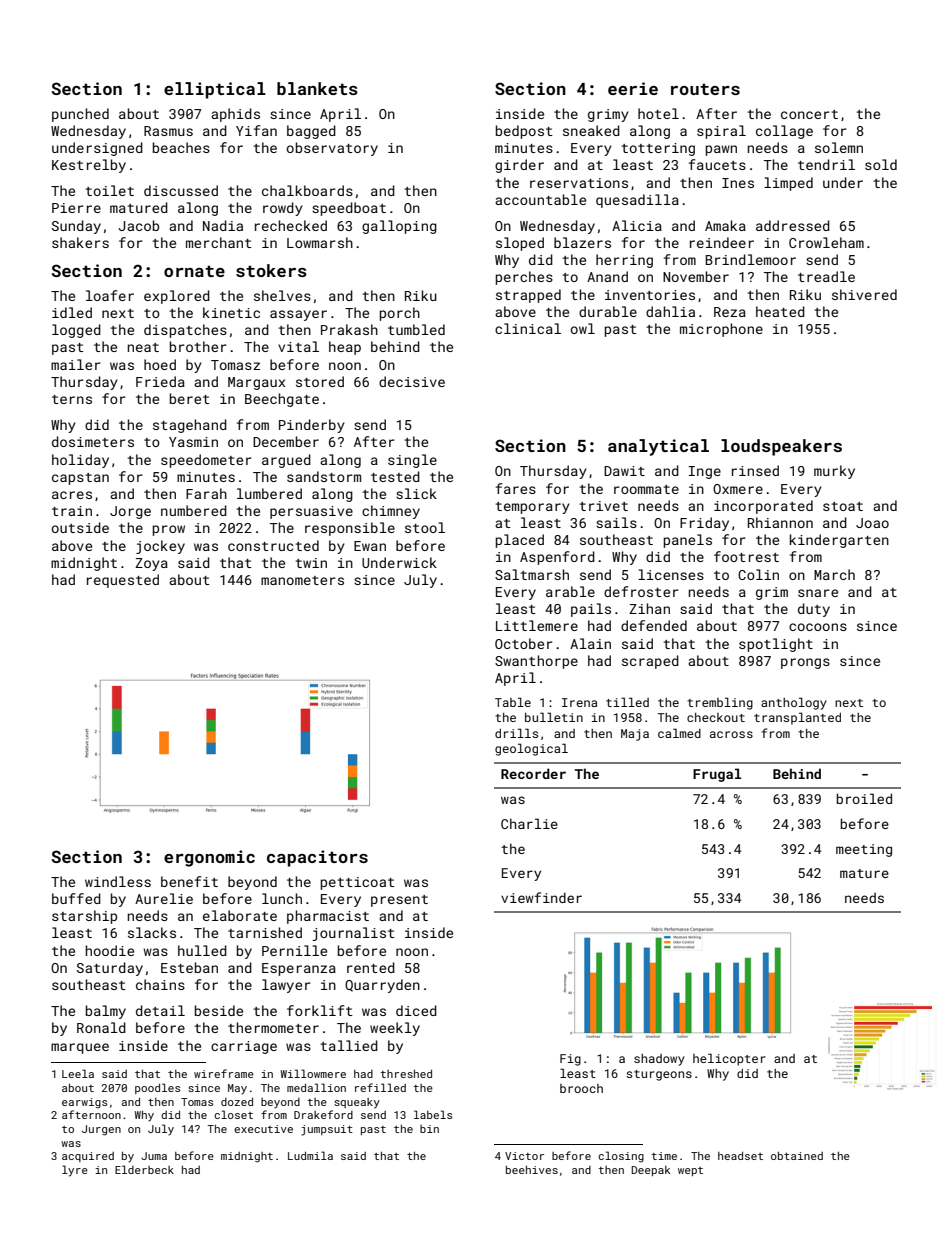  Describe the element at coordinates (524, 278) in the document. I see `perches` at that location.
